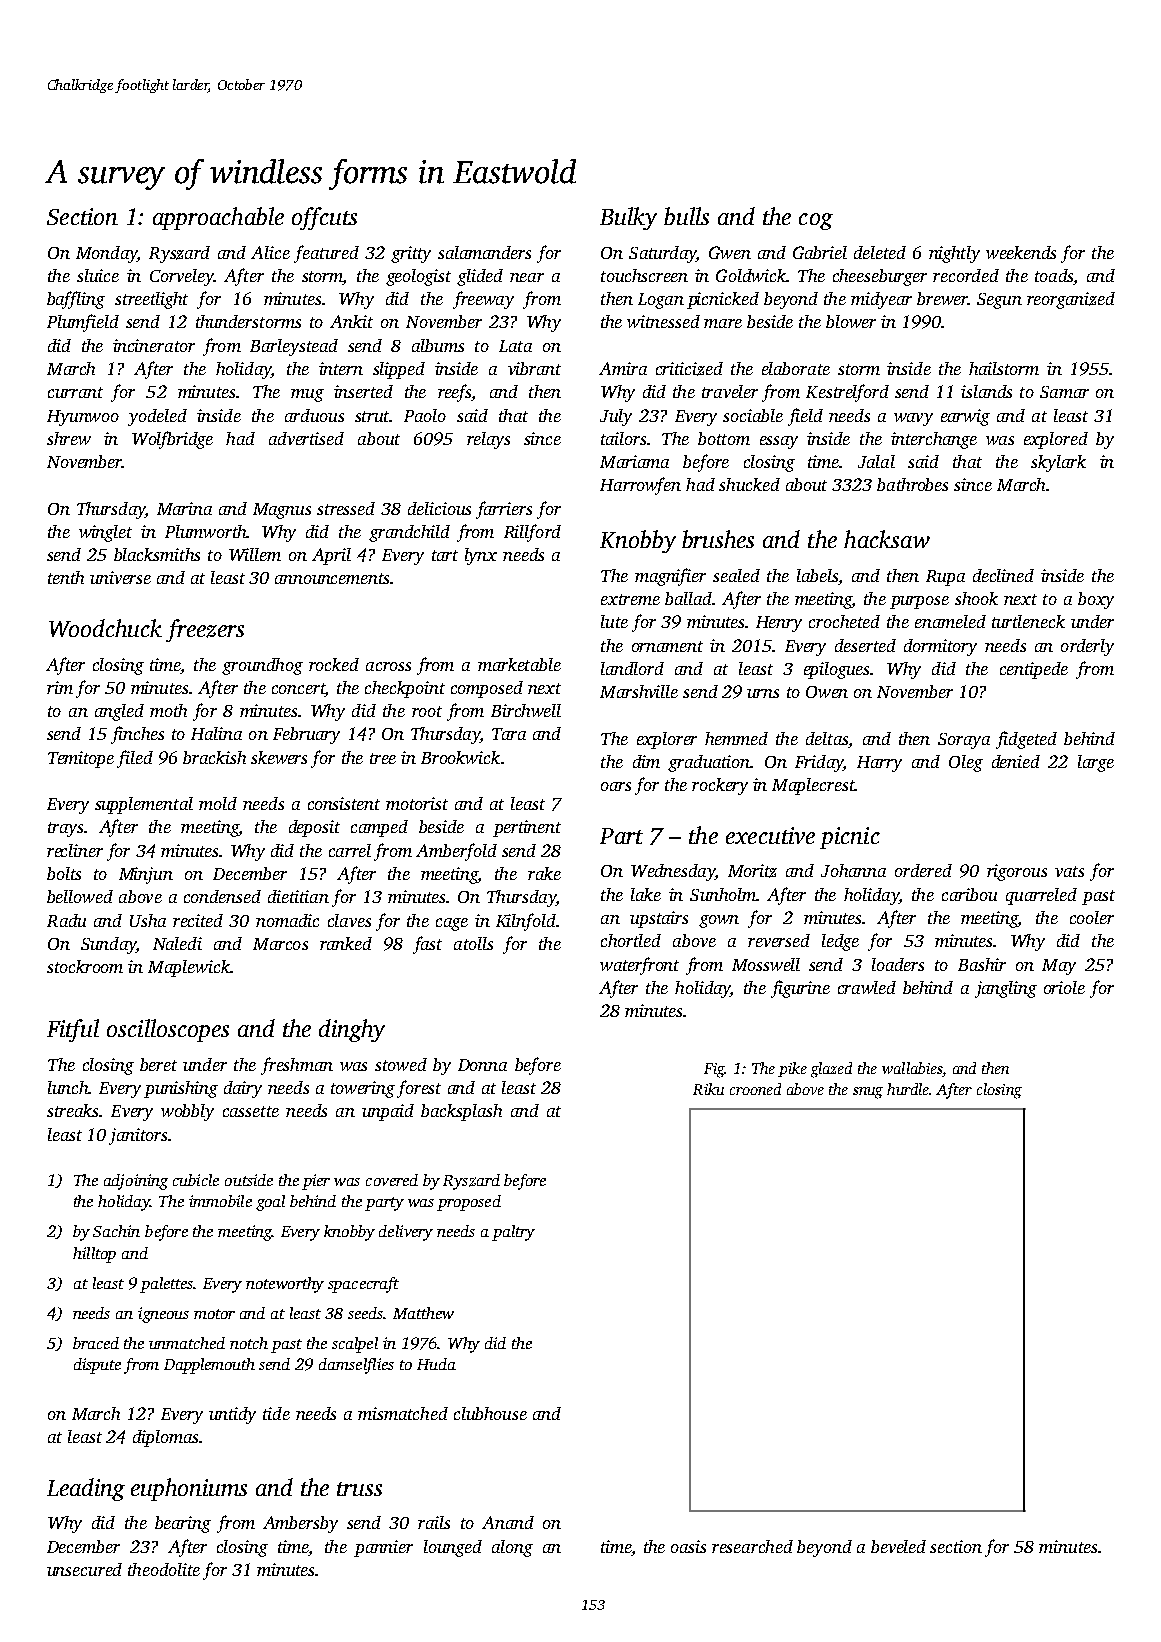  I want to click on offcuts, so click(324, 218).
